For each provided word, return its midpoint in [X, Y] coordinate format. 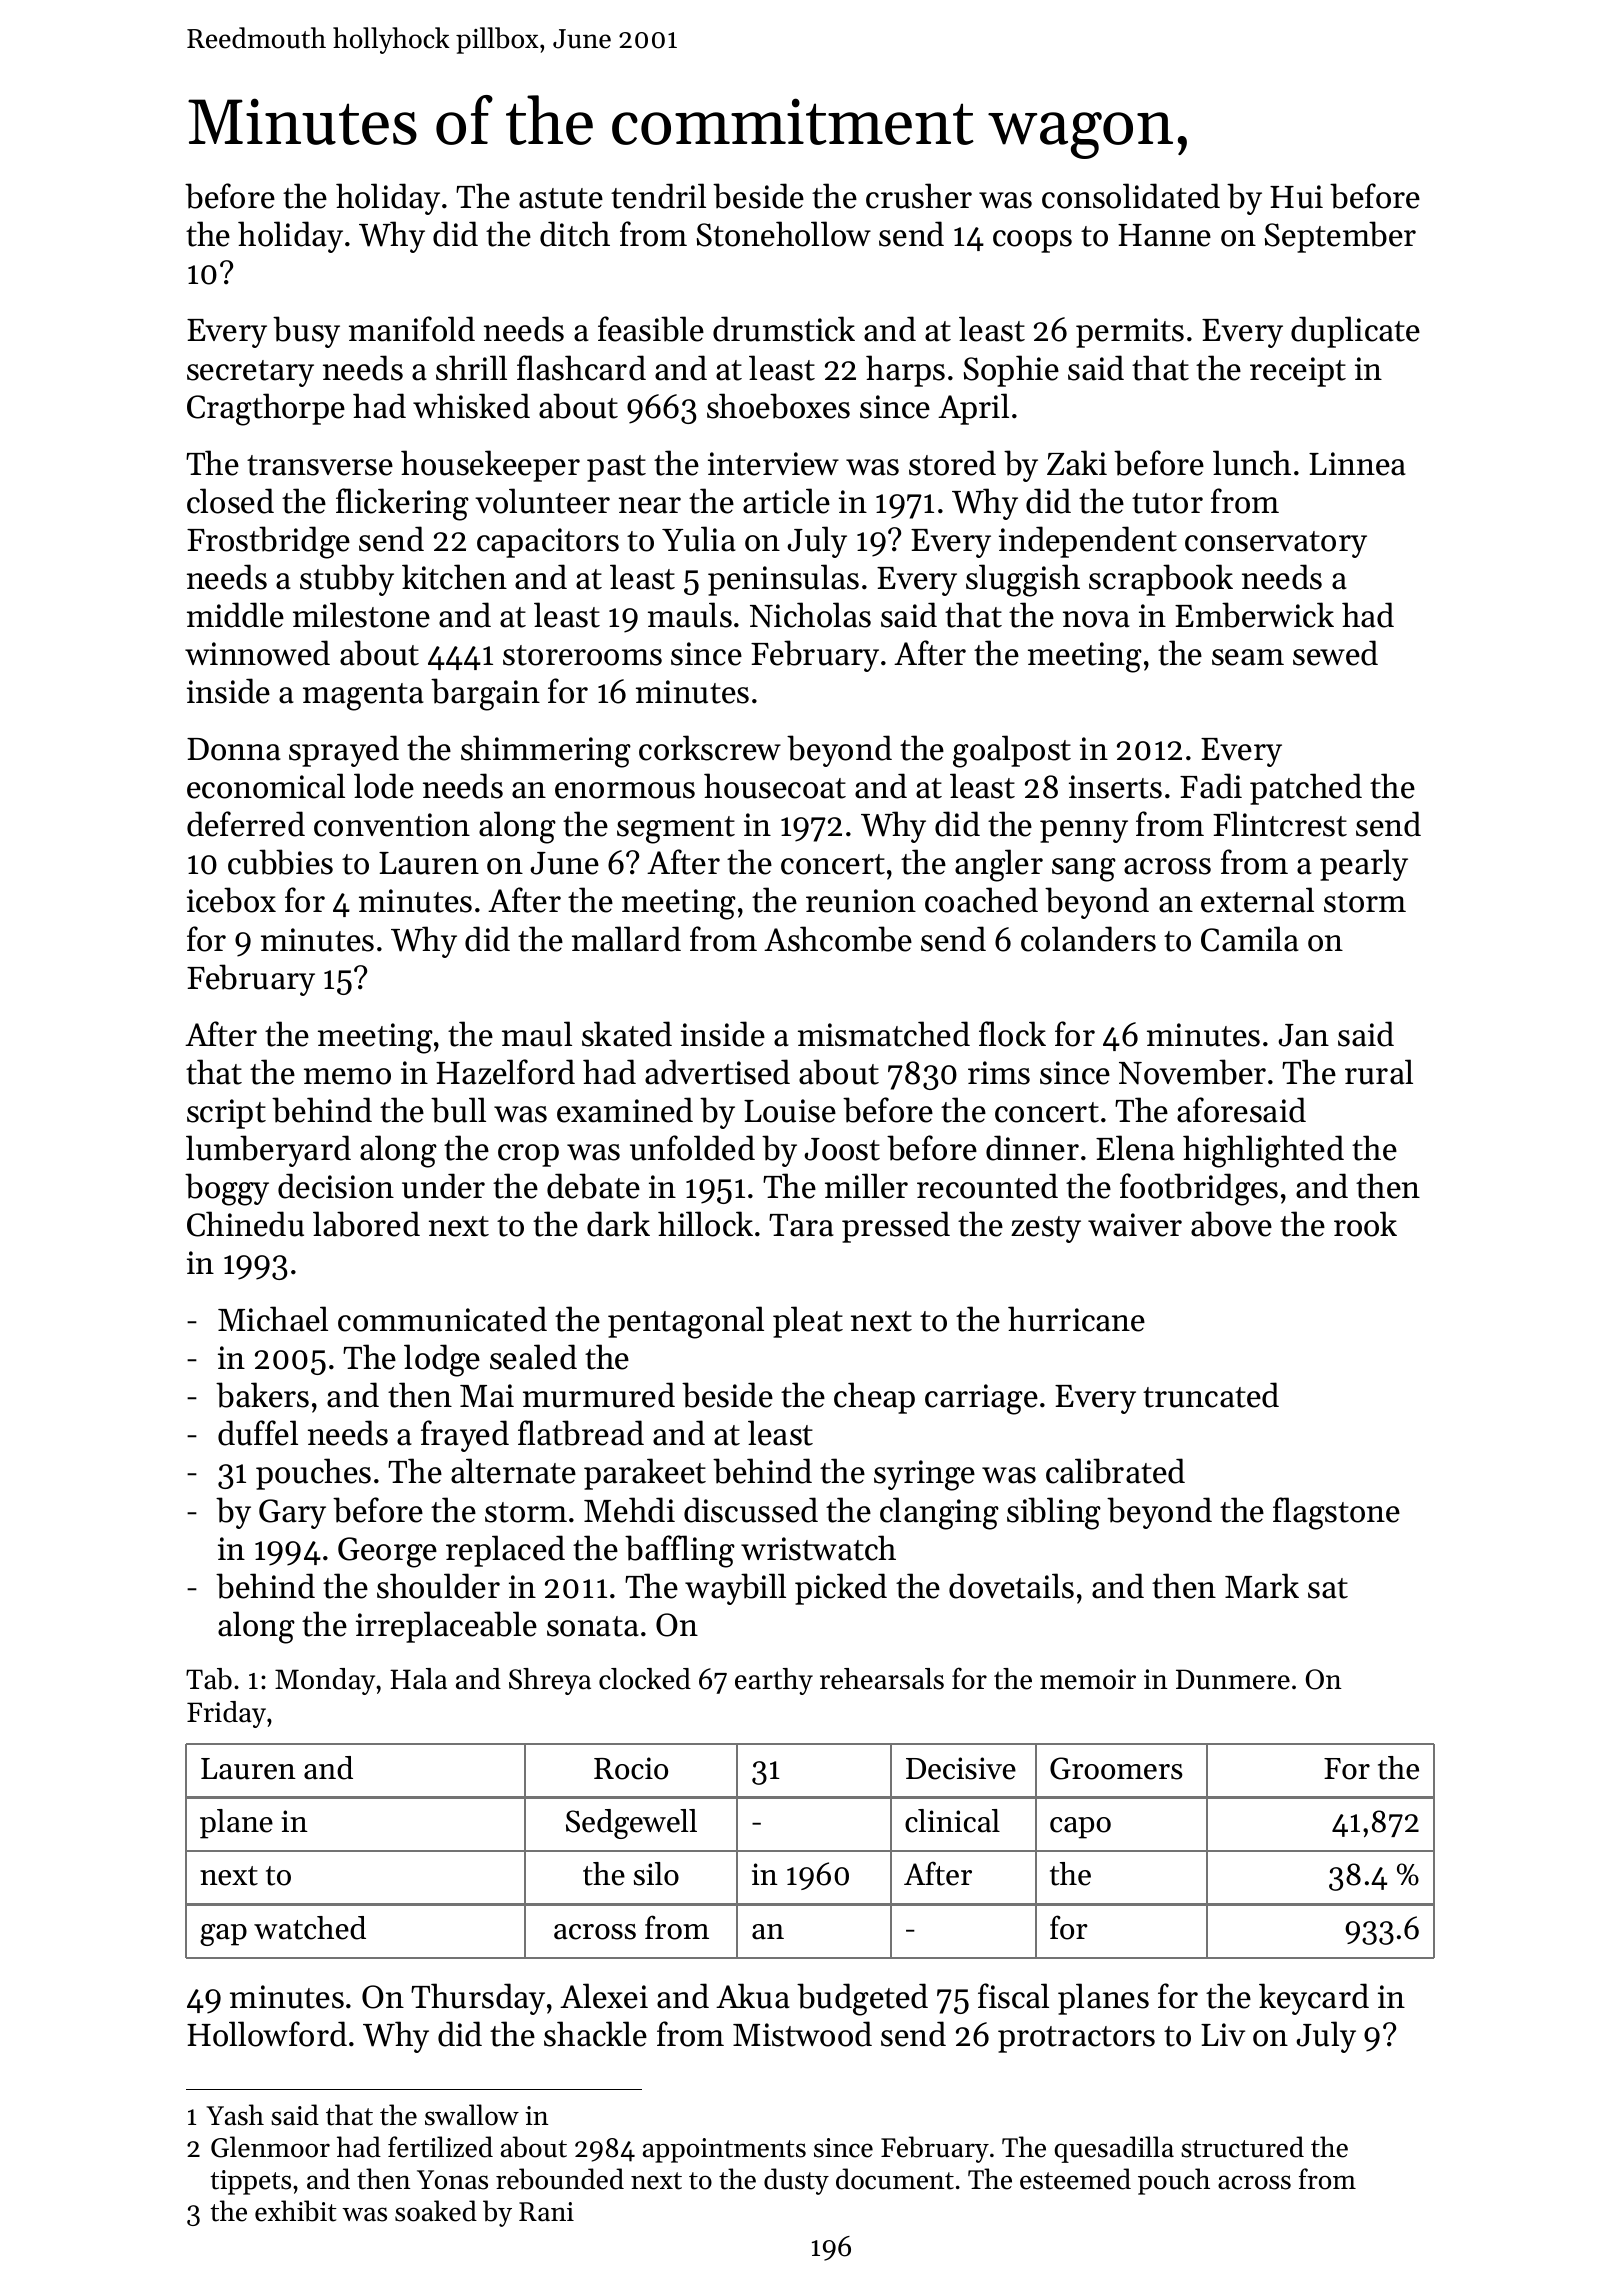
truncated [1211, 1395]
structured [1242, 2147]
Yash [235, 2115]
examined [625, 1110]
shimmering [546, 751]
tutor [1167, 503]
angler [999, 865]
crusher [919, 196]
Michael [273, 1319]
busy [306, 332]
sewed [1335, 653]
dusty [796, 2181]
